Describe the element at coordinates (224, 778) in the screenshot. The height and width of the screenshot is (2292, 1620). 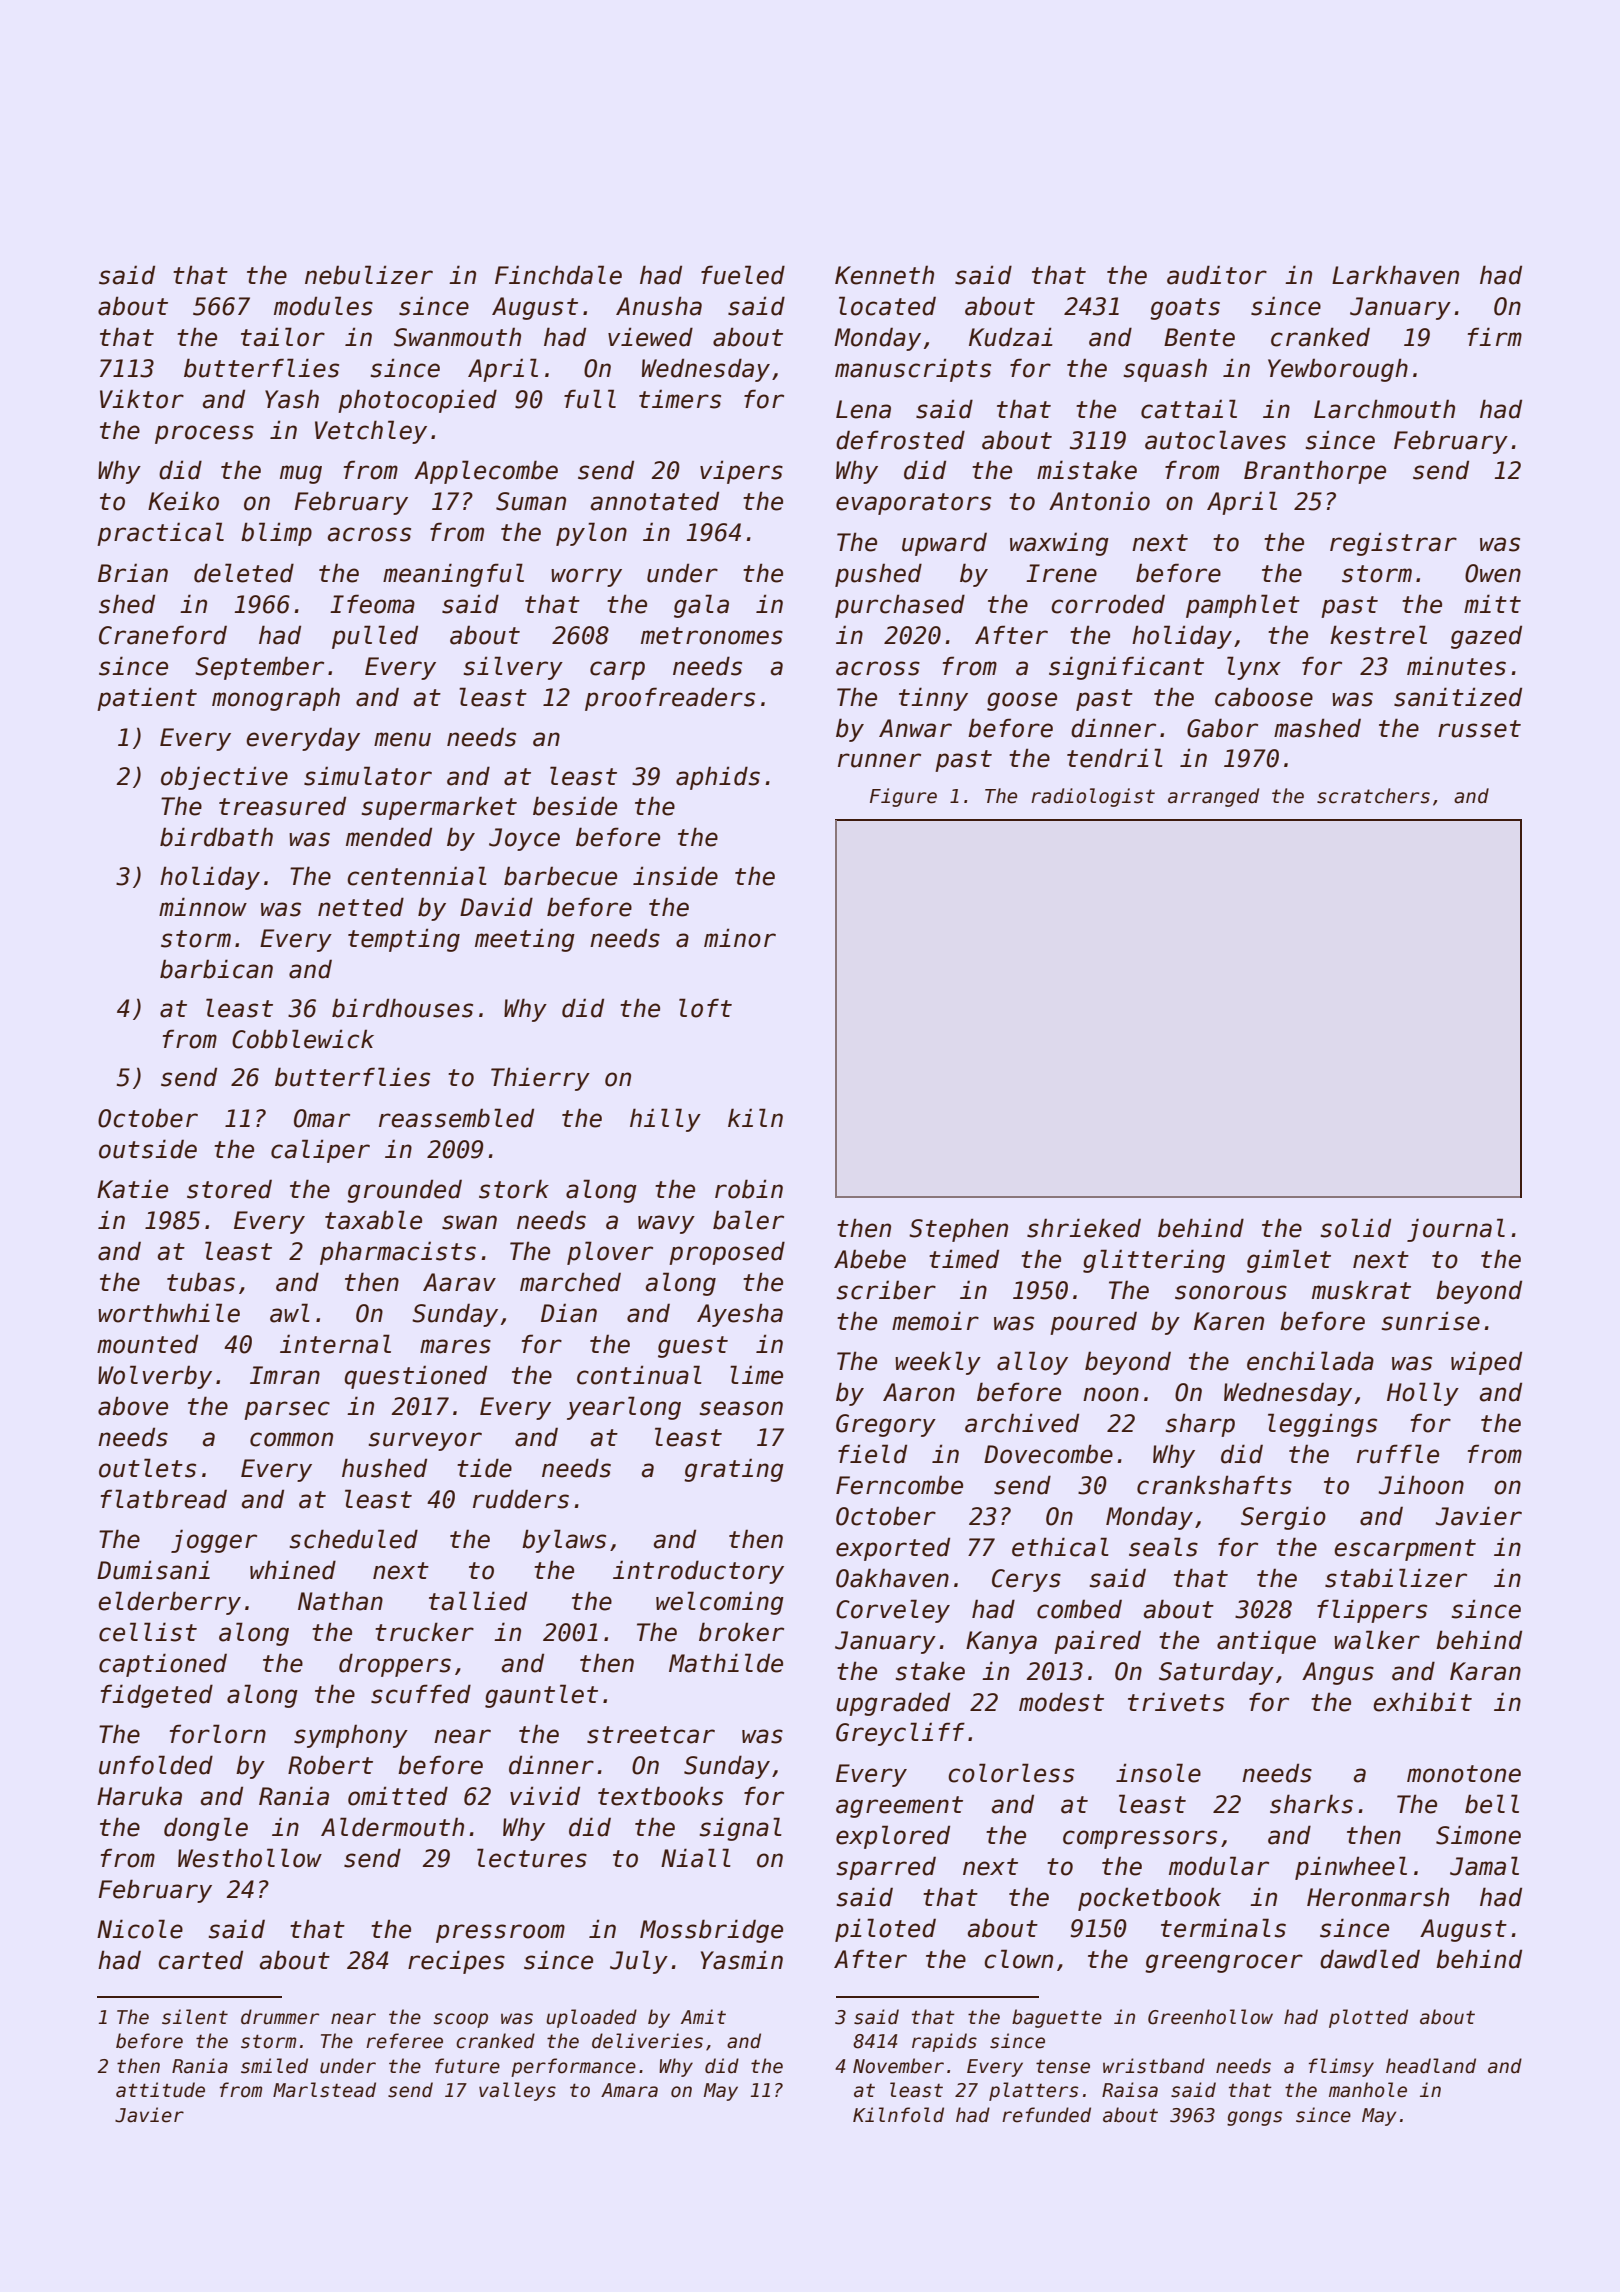
I see `objective` at that location.
